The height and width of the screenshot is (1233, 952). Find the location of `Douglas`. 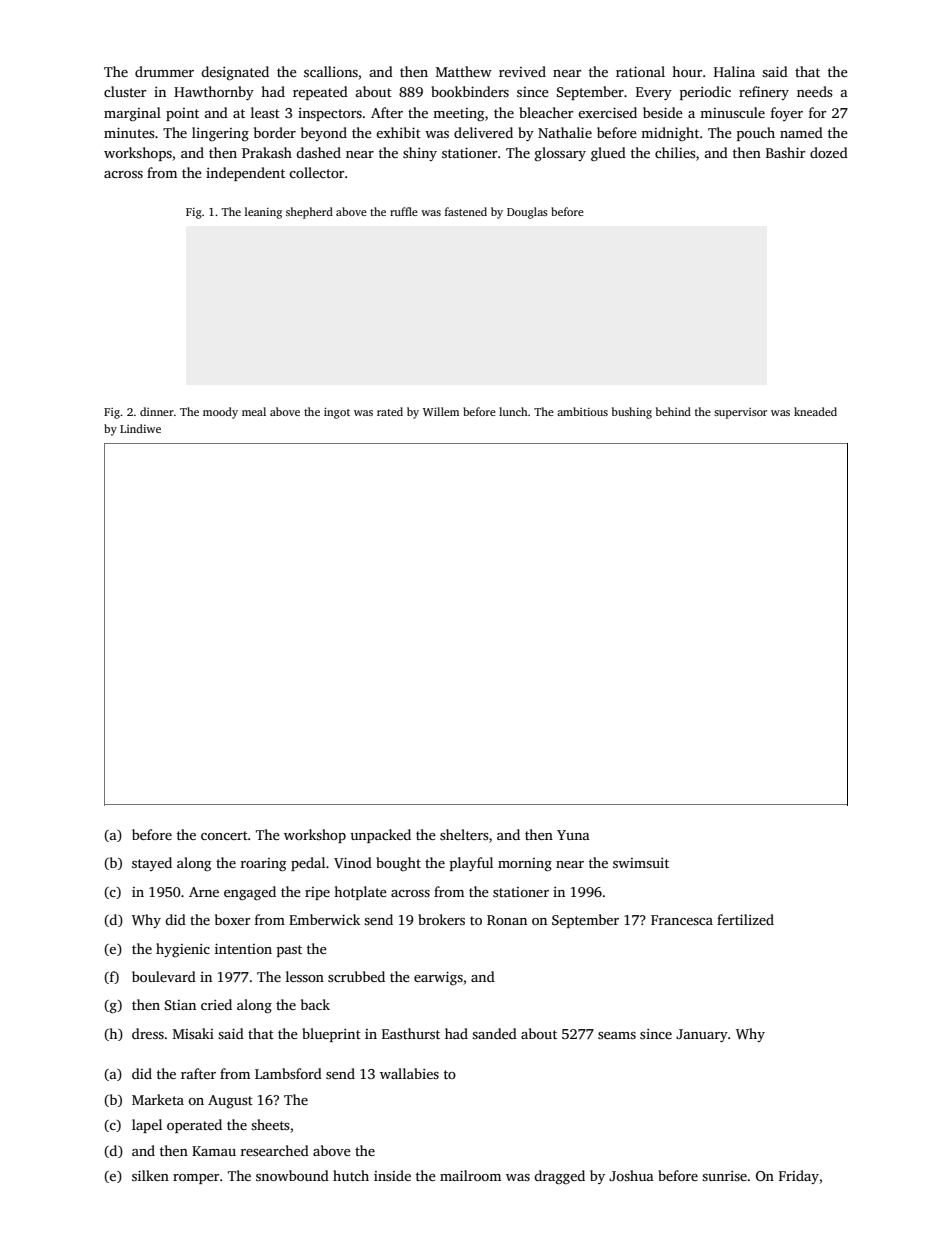

Douglas is located at coordinates (527, 213).
